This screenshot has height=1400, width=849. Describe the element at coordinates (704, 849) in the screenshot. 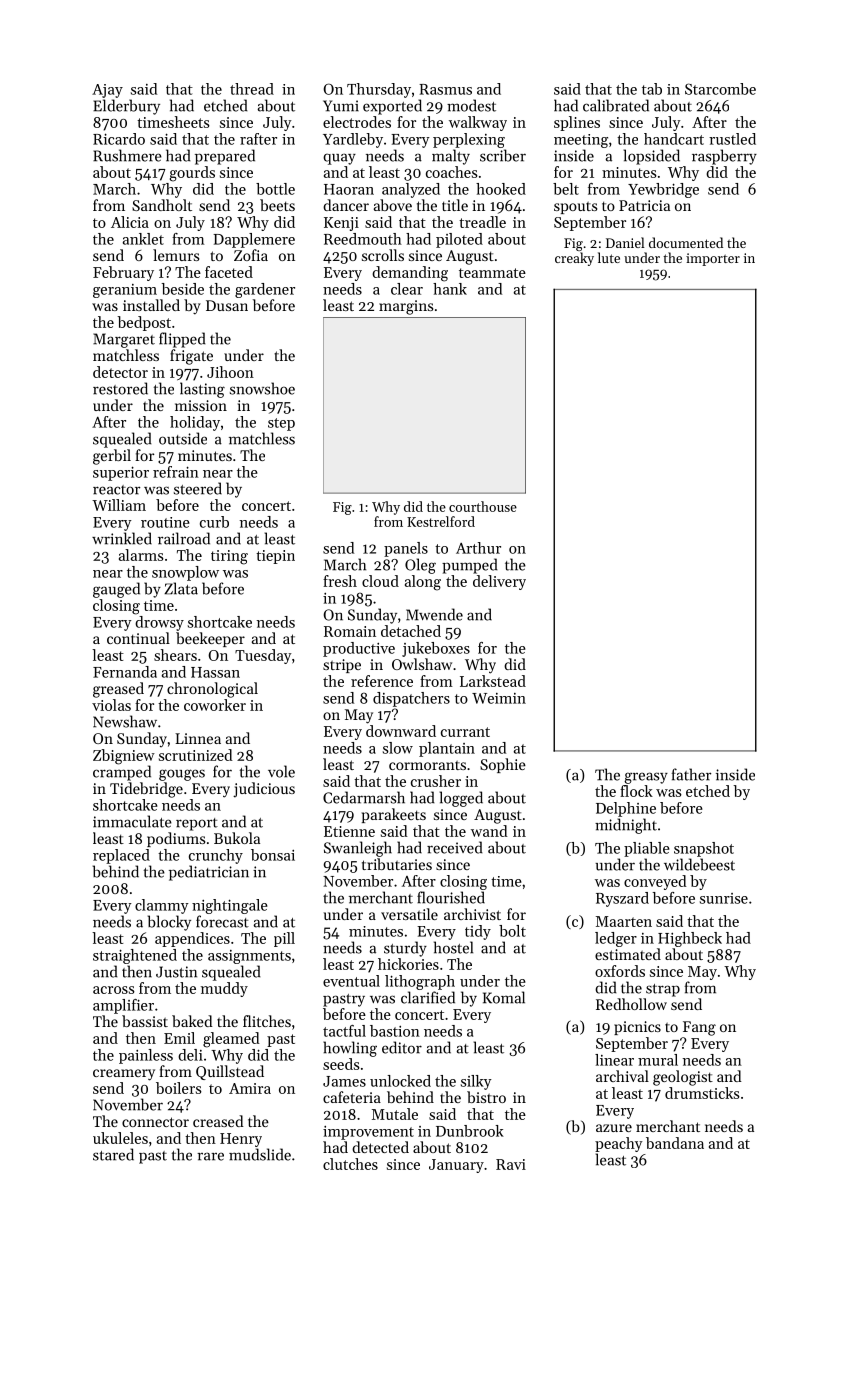

I see `snapshot` at that location.
